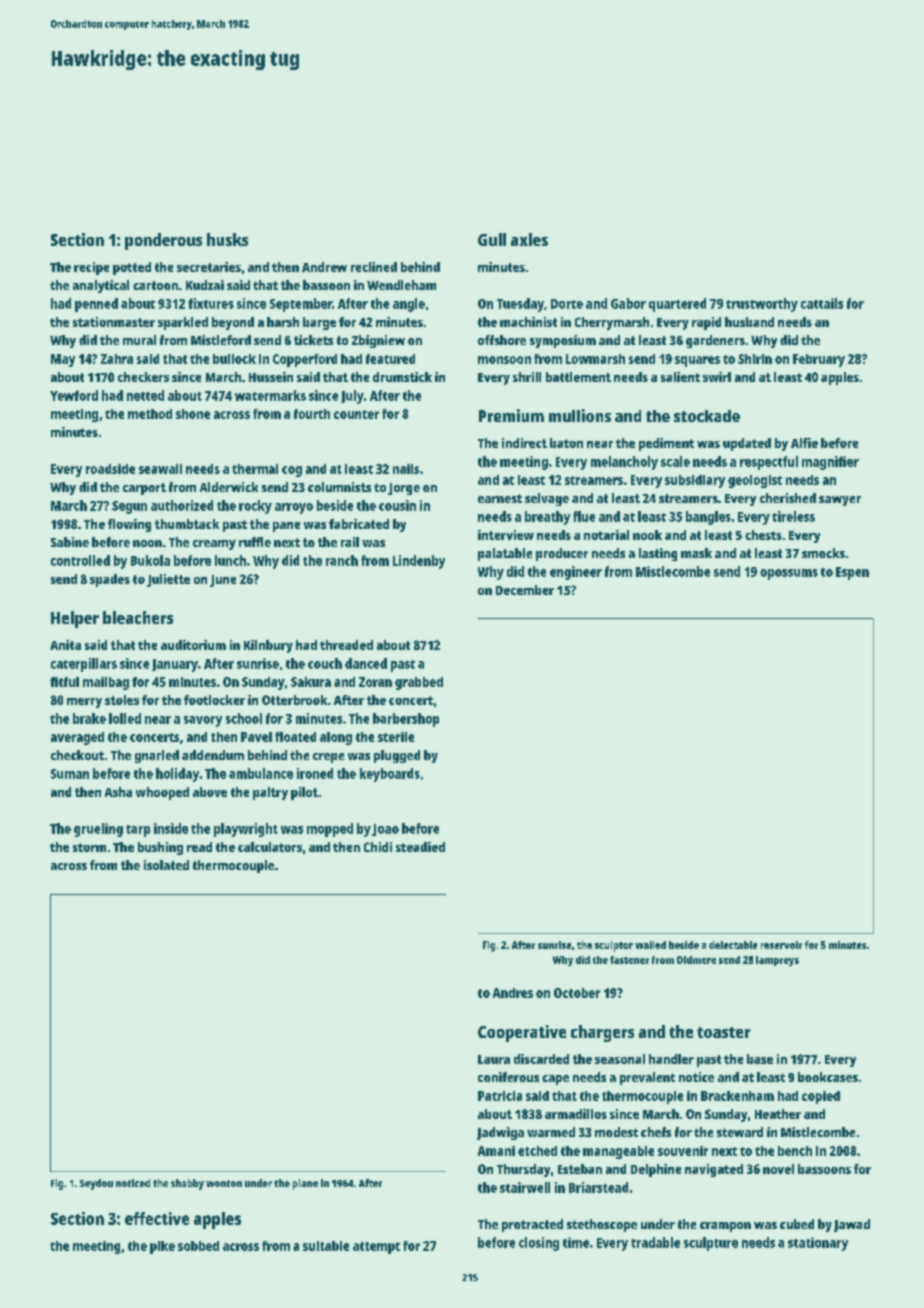 Image resolution: width=924 pixels, height=1308 pixels. Describe the element at coordinates (789, 574) in the screenshot. I see `opossums` at that location.
